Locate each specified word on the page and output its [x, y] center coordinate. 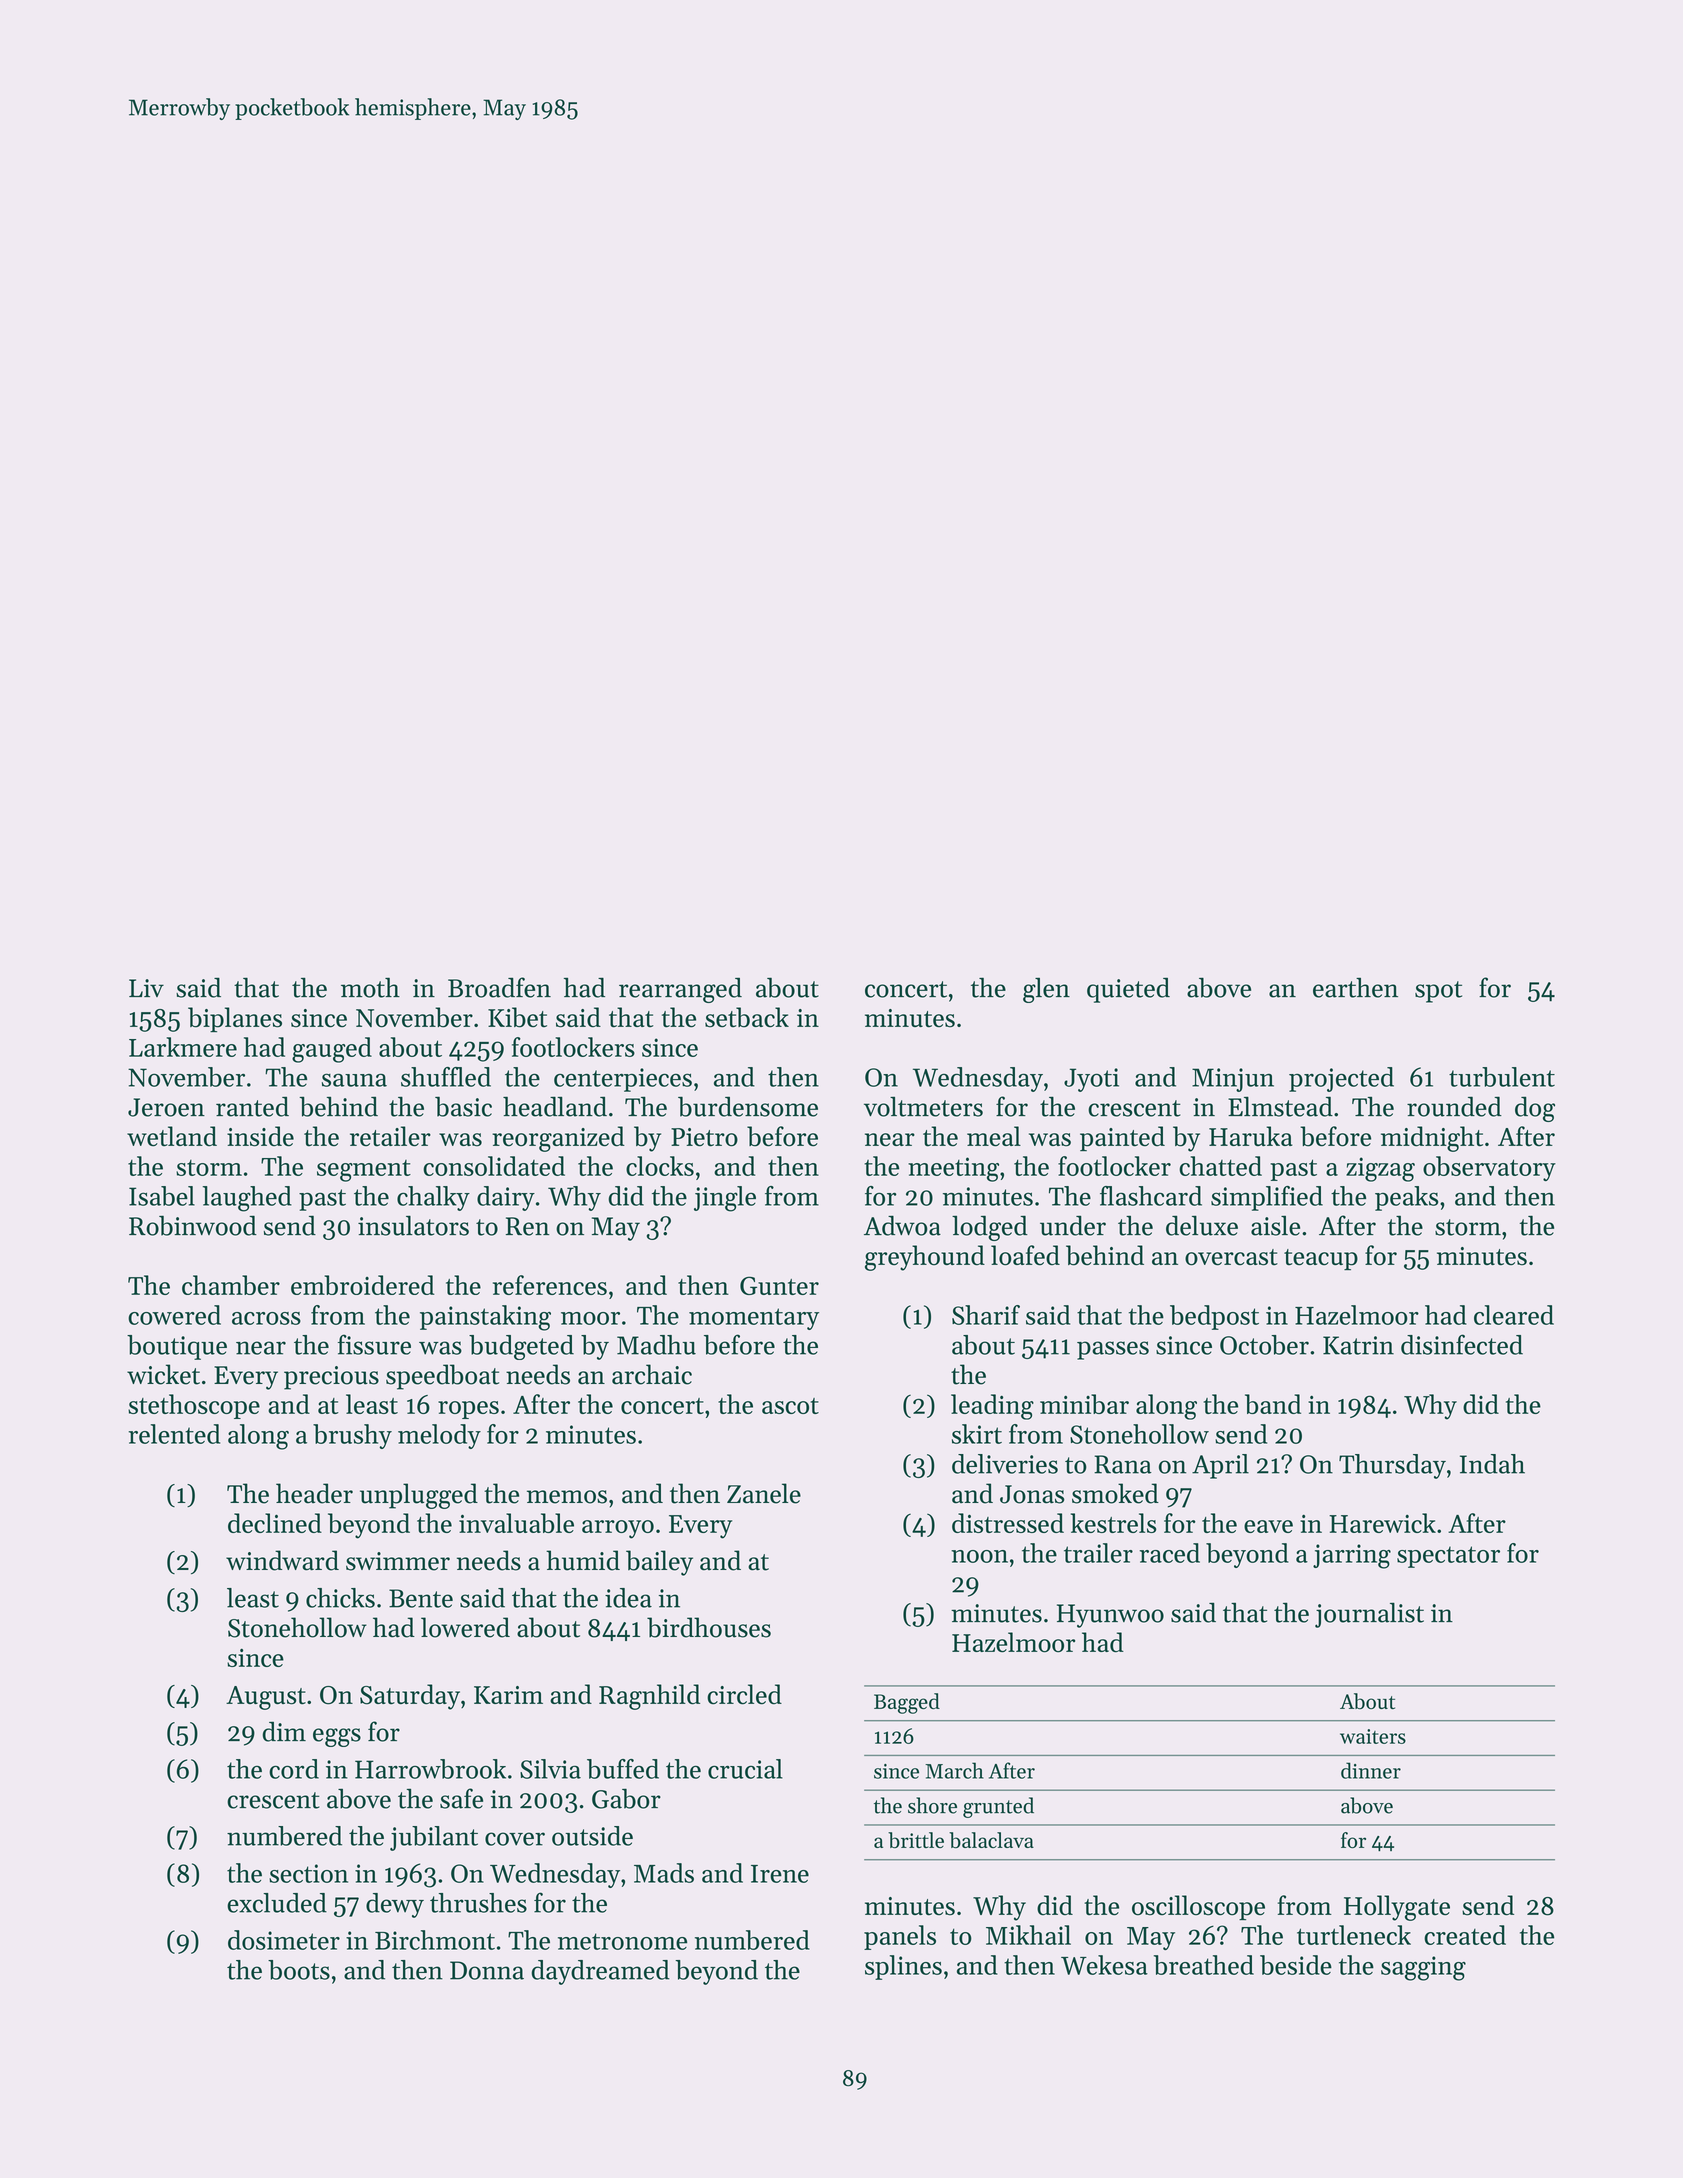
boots [299, 1970]
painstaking [485, 1318]
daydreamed [600, 1972]
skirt [977, 1434]
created [1465, 1935]
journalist [1369, 1615]
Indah [1492, 1464]
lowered [465, 1627]
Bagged [907, 1703]
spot [1438, 992]
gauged [332, 1050]
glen [1046, 990]
